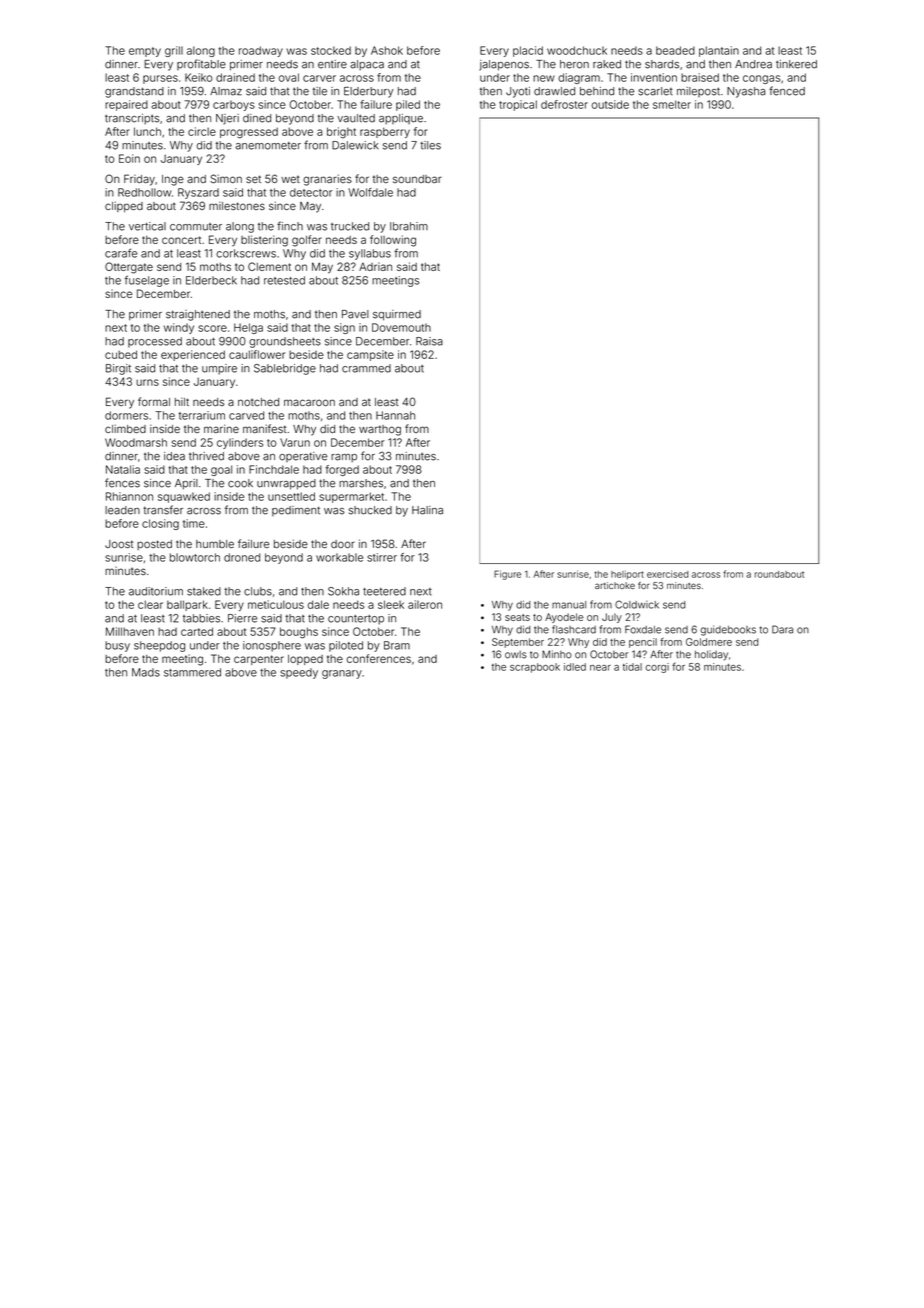 This screenshot has width=924, height=1308. I want to click on Ibrahim, so click(409, 226).
